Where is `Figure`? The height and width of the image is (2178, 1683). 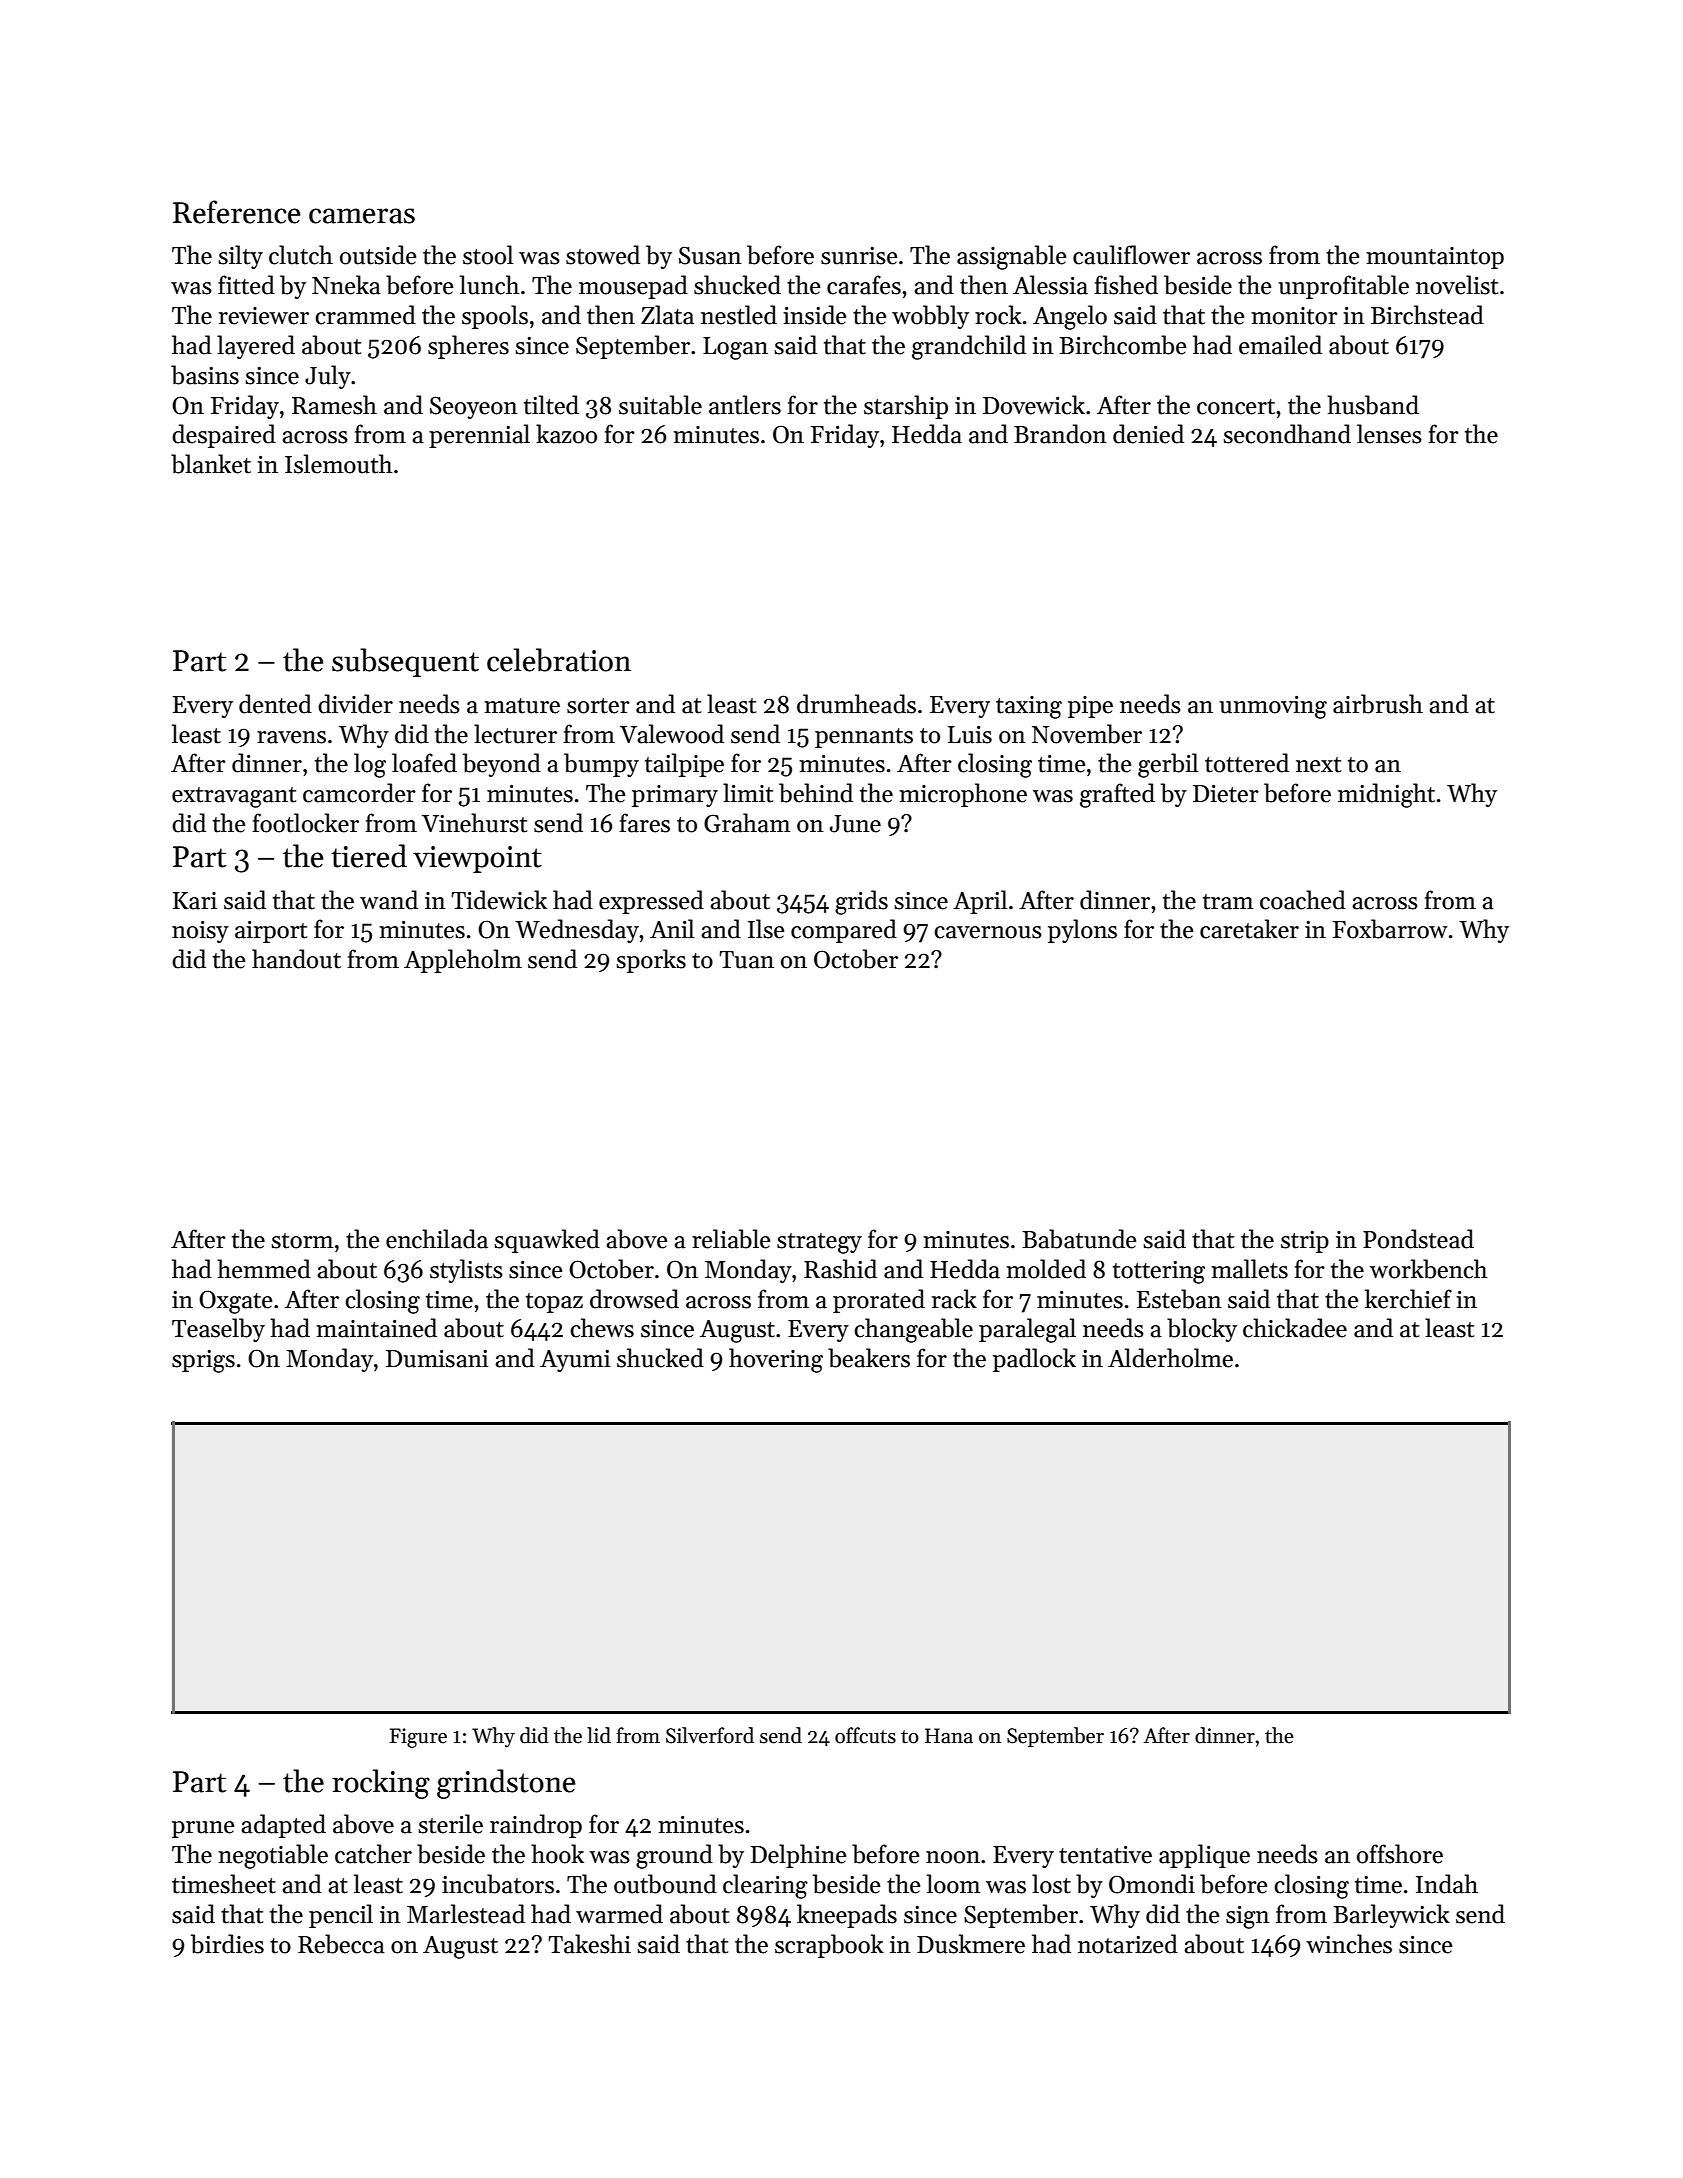
Figure is located at coordinates (418, 1738).
